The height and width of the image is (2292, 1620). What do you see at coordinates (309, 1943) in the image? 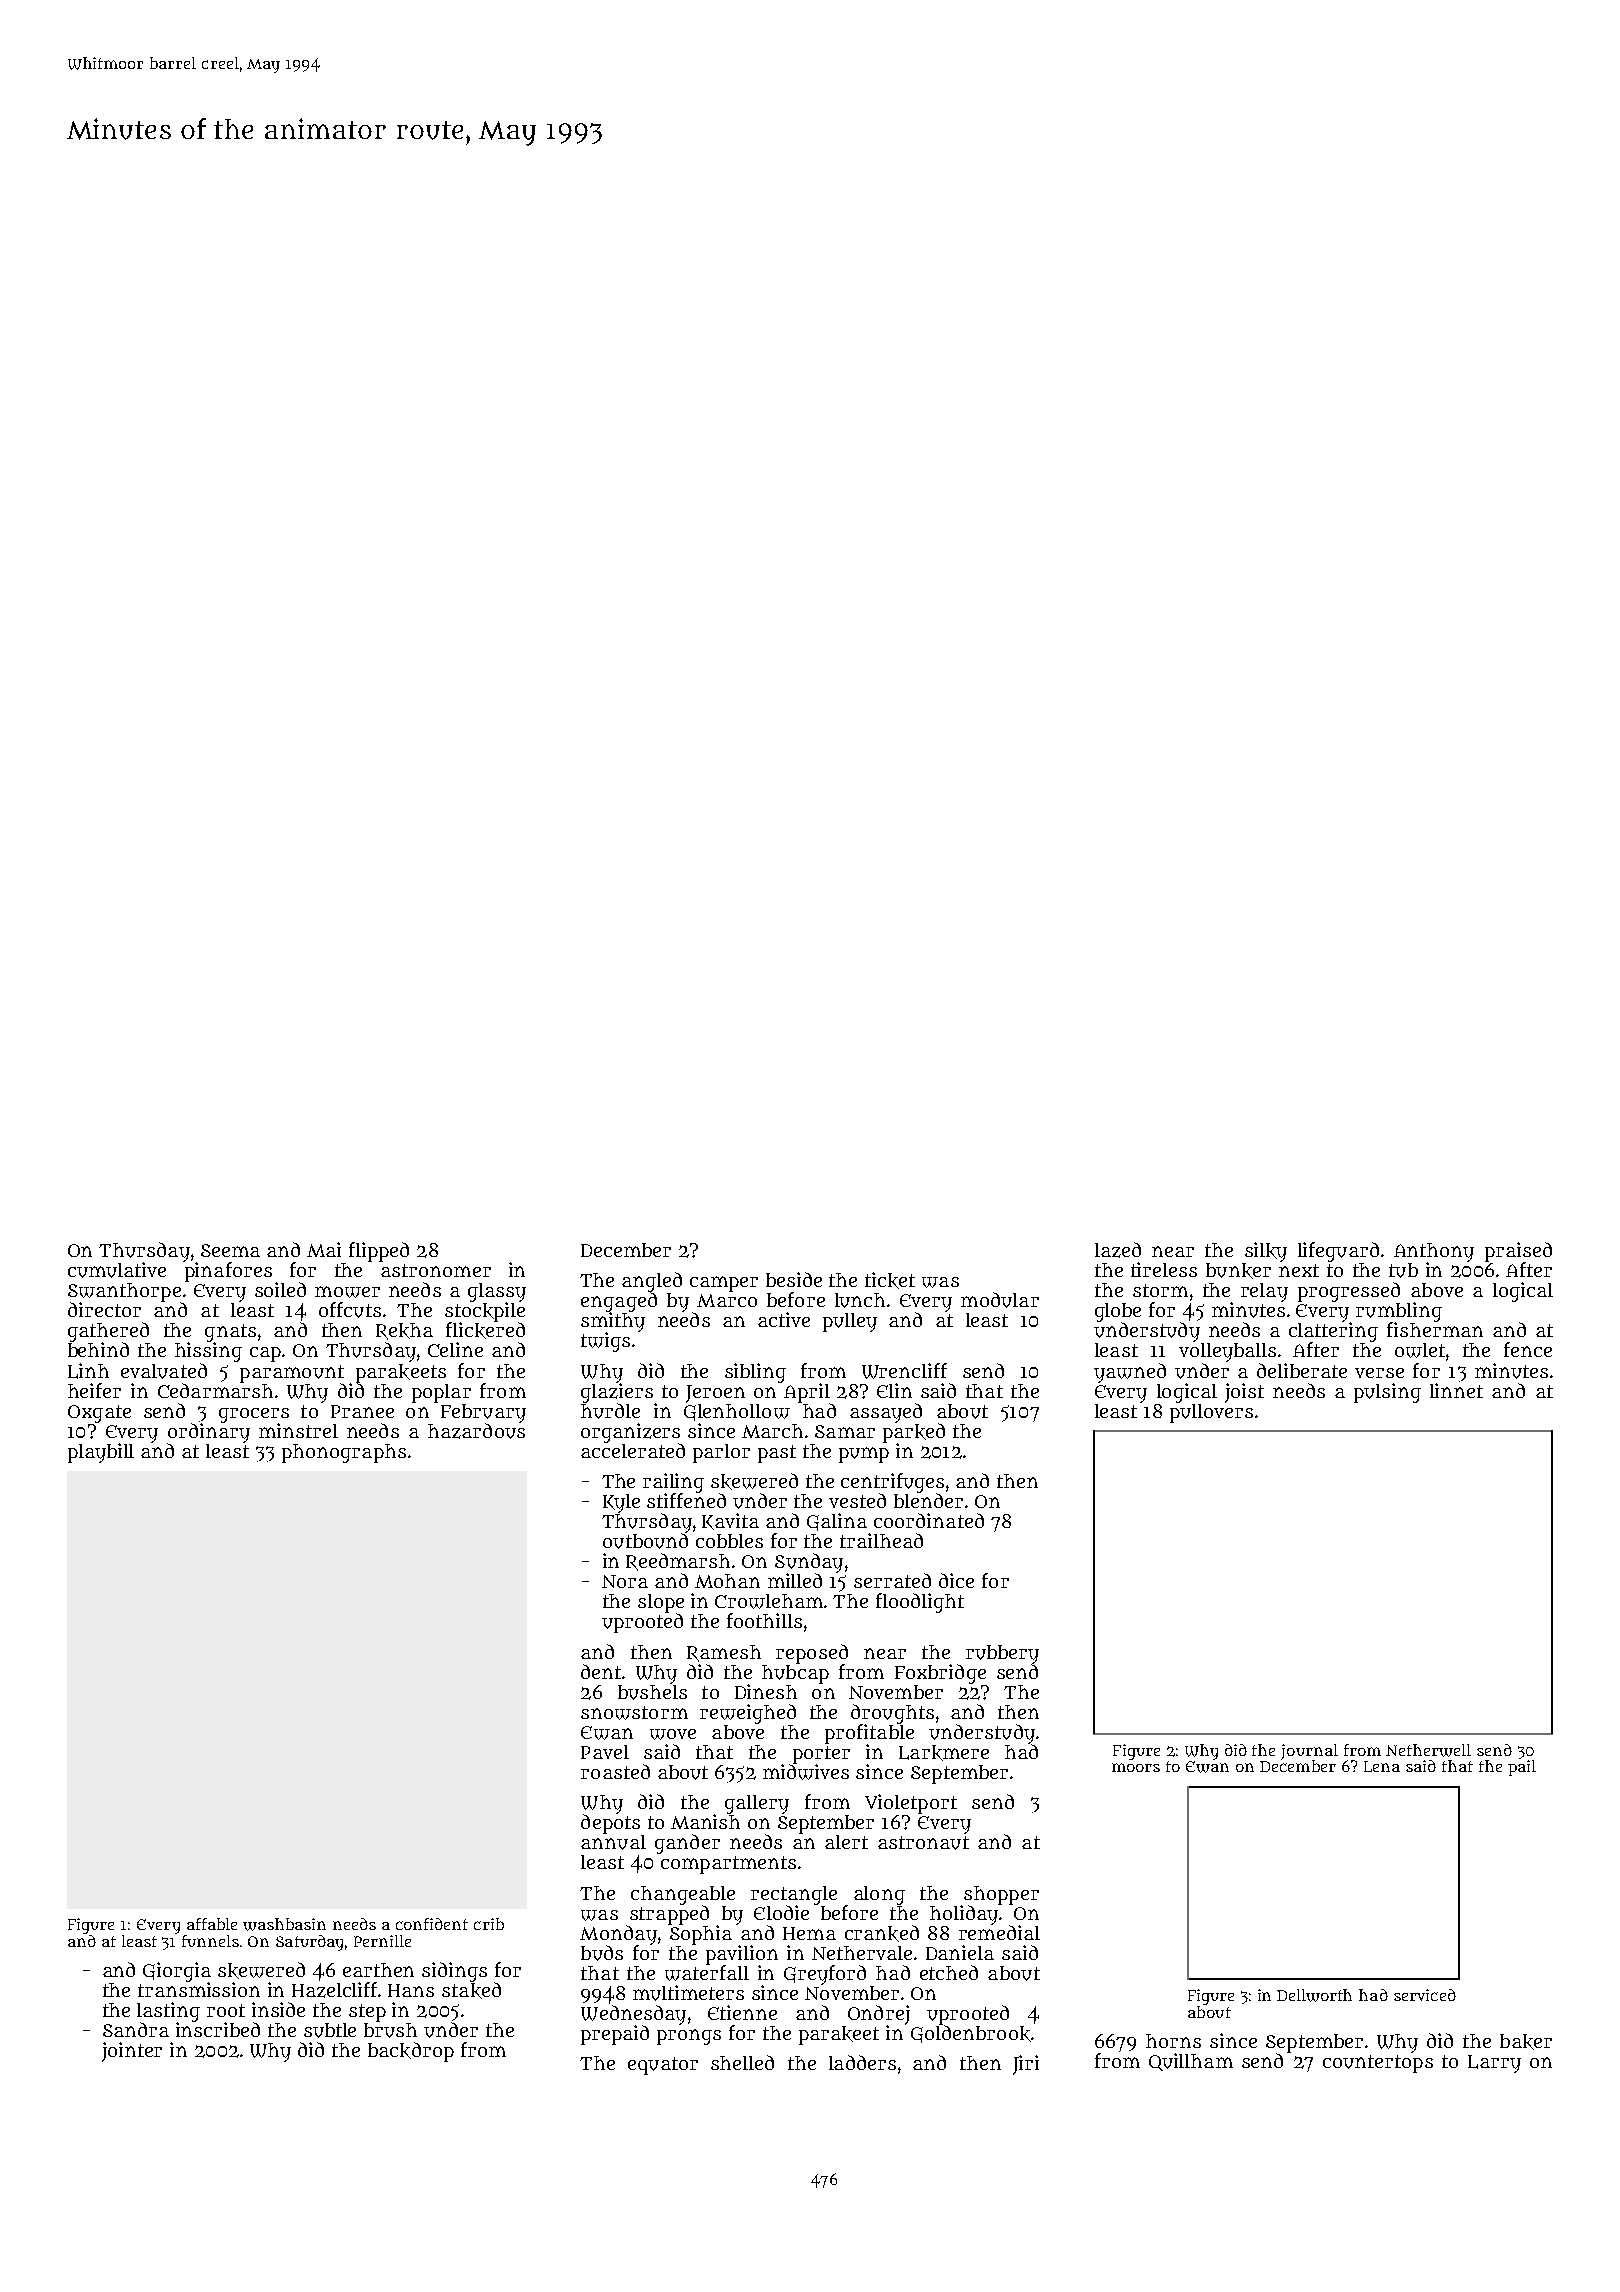
I see `Saturday` at bounding box center [309, 1943].
